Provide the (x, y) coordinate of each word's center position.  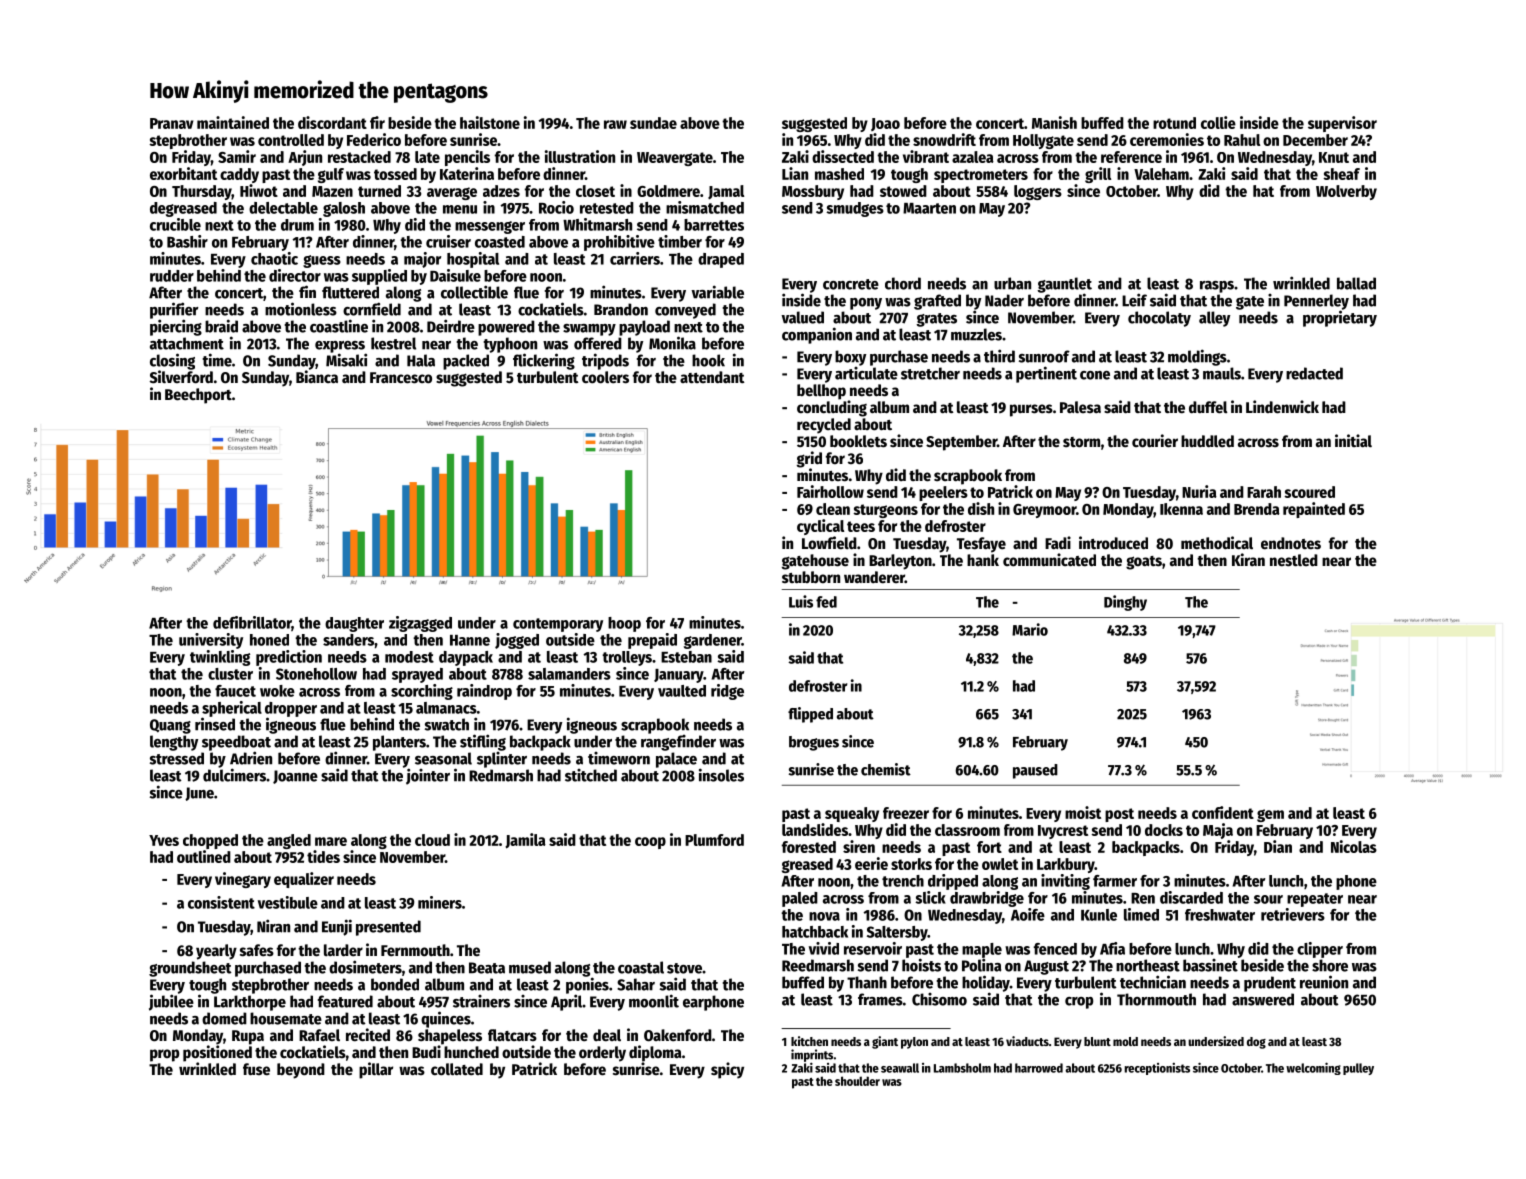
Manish (1054, 122)
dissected (843, 156)
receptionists (1157, 1069)
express (340, 347)
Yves (164, 840)
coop (650, 843)
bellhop (821, 392)
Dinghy (1125, 603)
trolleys (627, 658)
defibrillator (252, 623)
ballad (1356, 283)
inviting (1065, 882)
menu (460, 209)
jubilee (171, 1002)
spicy (727, 1070)
